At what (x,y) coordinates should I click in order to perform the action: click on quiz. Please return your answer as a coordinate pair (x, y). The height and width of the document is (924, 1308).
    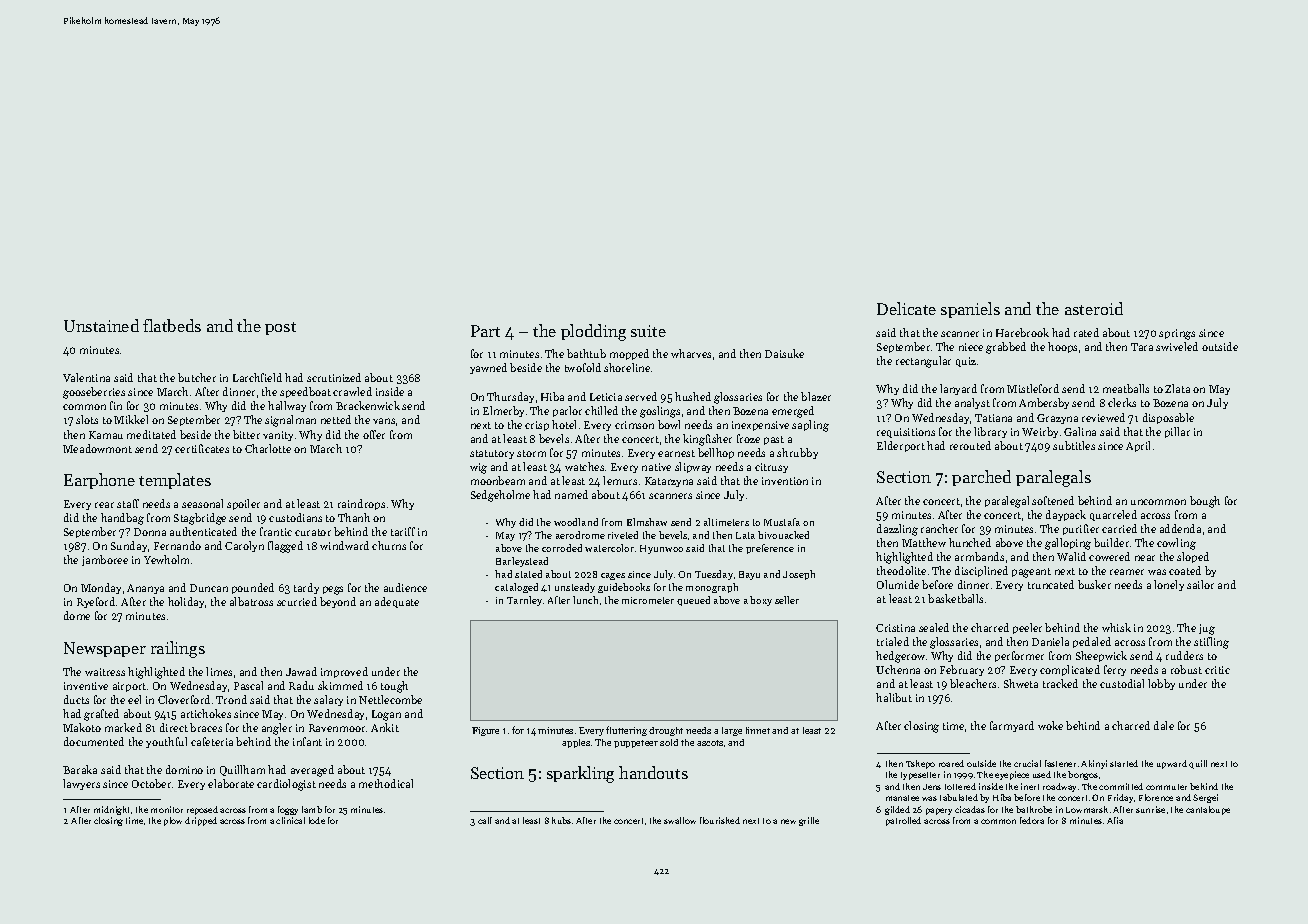
    Looking at the image, I should click on (966, 362).
